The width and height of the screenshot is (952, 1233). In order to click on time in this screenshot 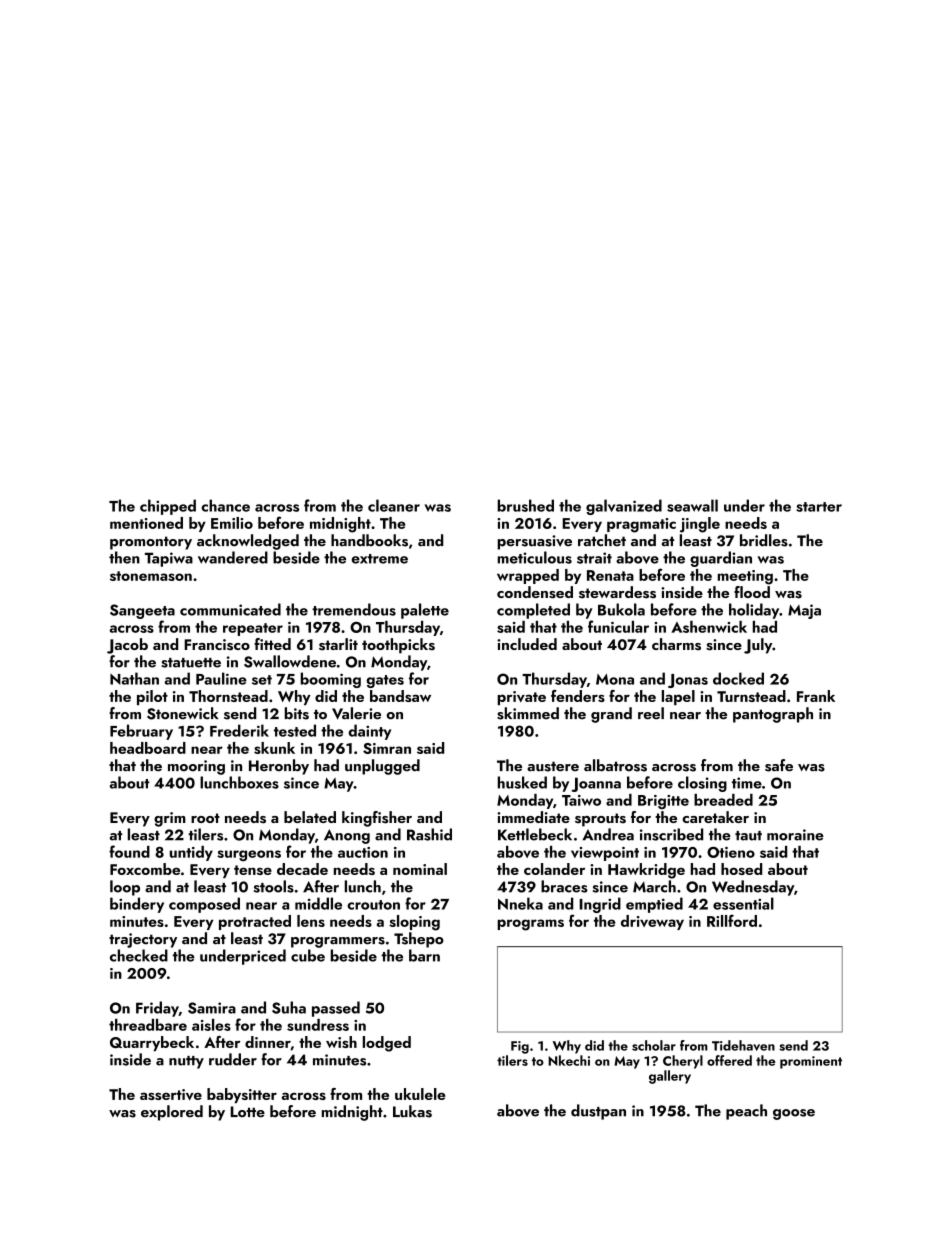, I will do `click(747, 783)`.
